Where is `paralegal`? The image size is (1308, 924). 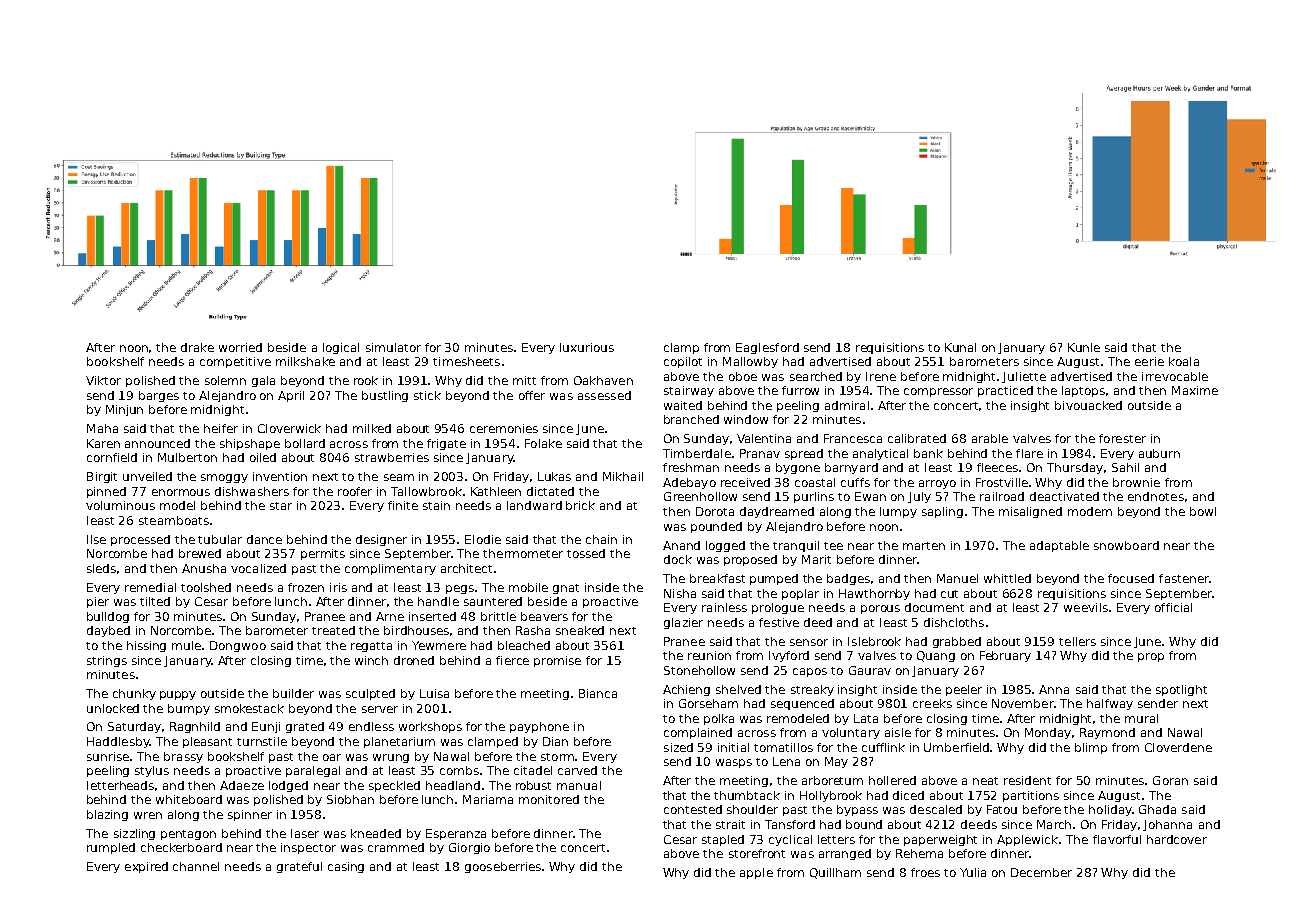
paralegal is located at coordinates (313, 771).
